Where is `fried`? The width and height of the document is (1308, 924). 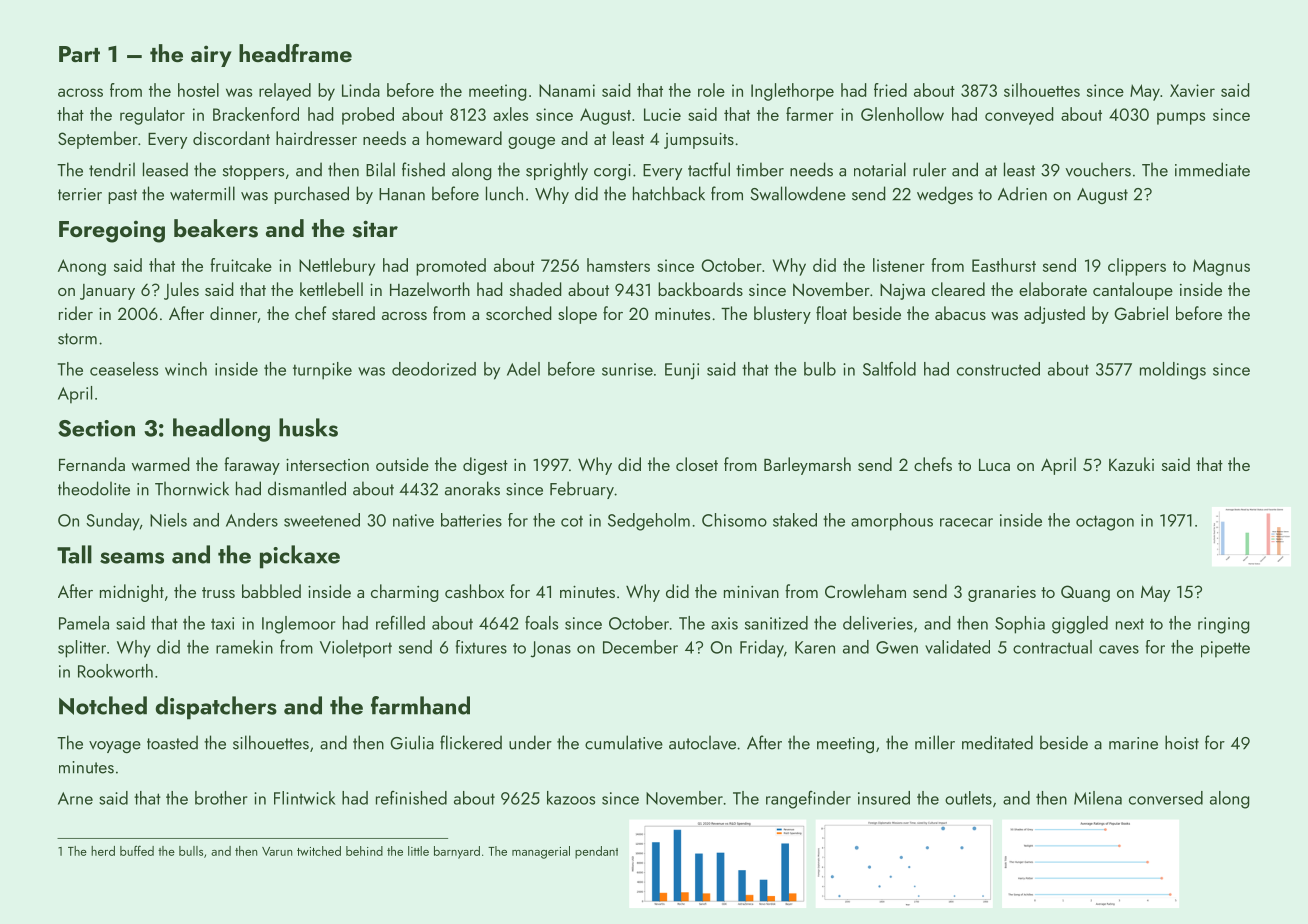 fried is located at coordinates (890, 90).
